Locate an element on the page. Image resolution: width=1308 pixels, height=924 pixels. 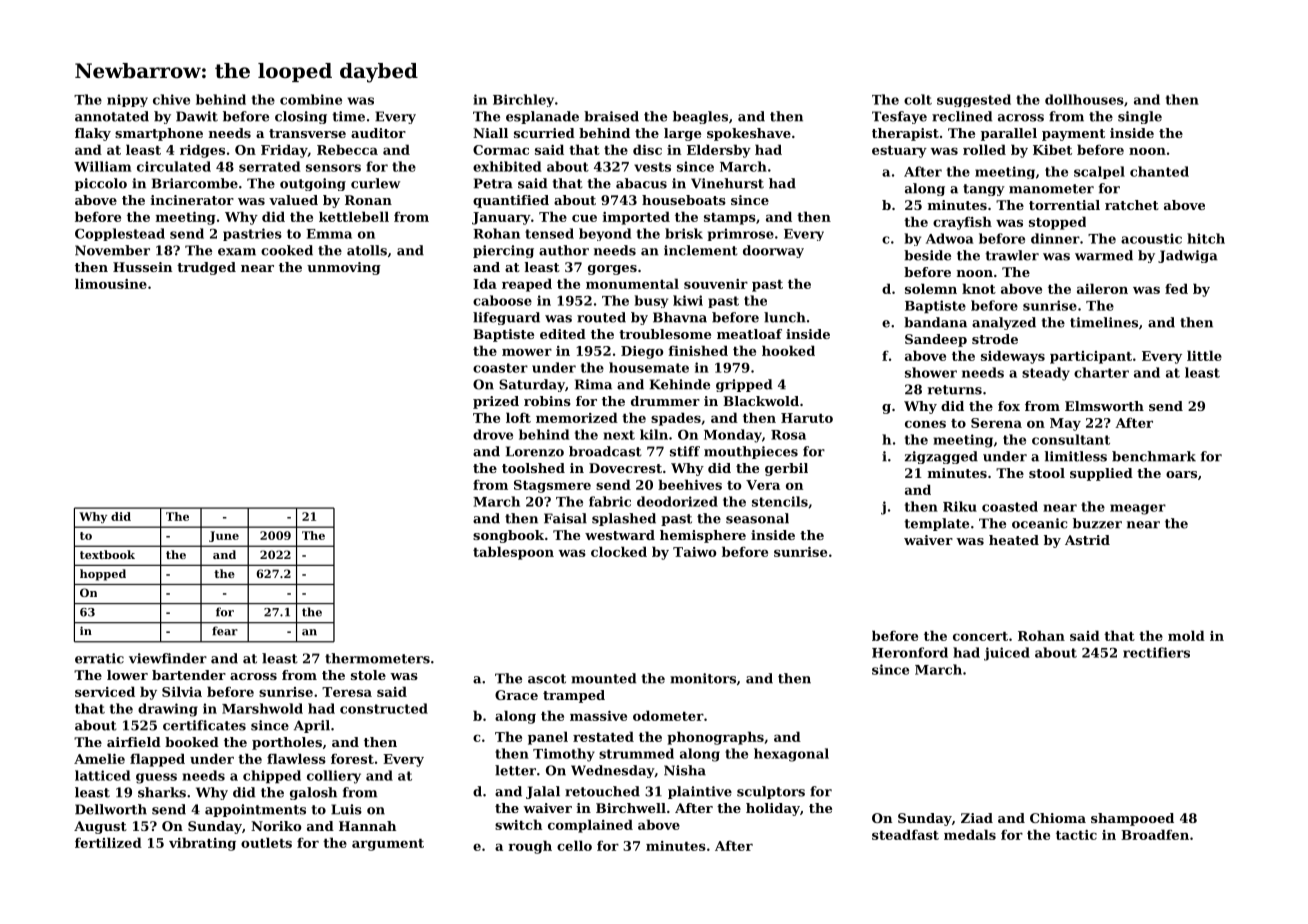
beagles is located at coordinates (700, 117).
